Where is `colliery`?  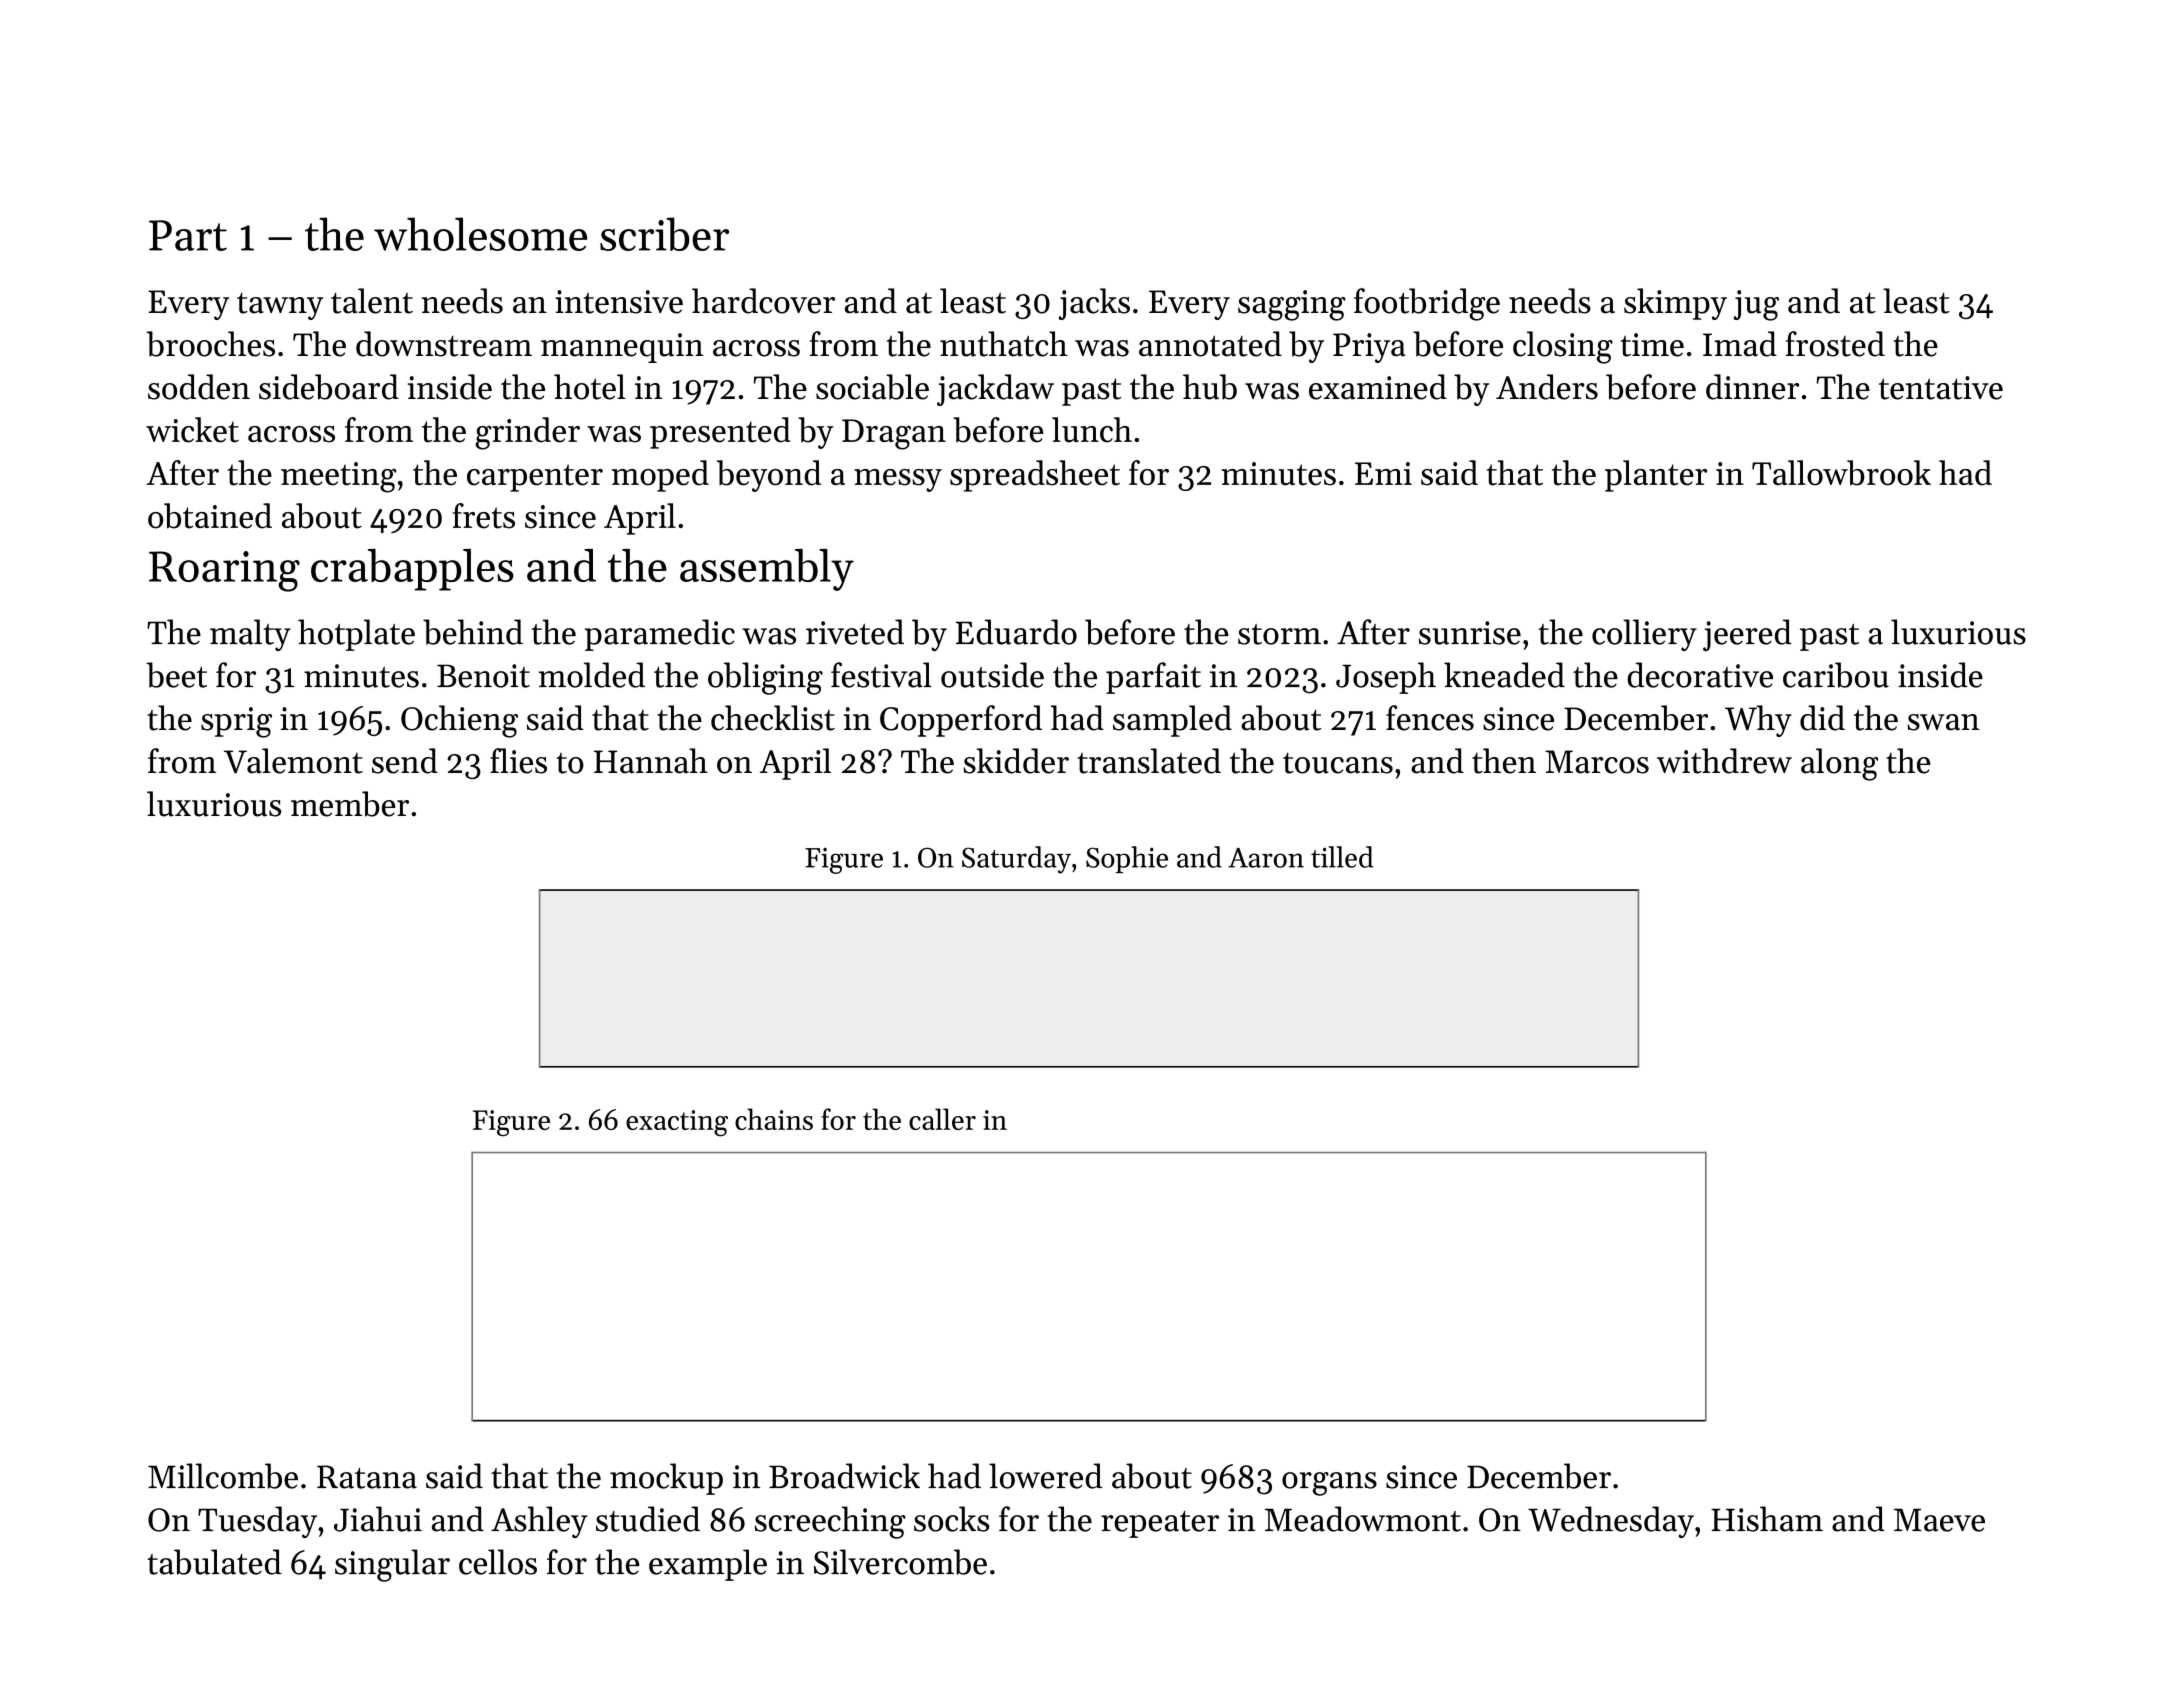
colliery is located at coordinates (1644, 635).
